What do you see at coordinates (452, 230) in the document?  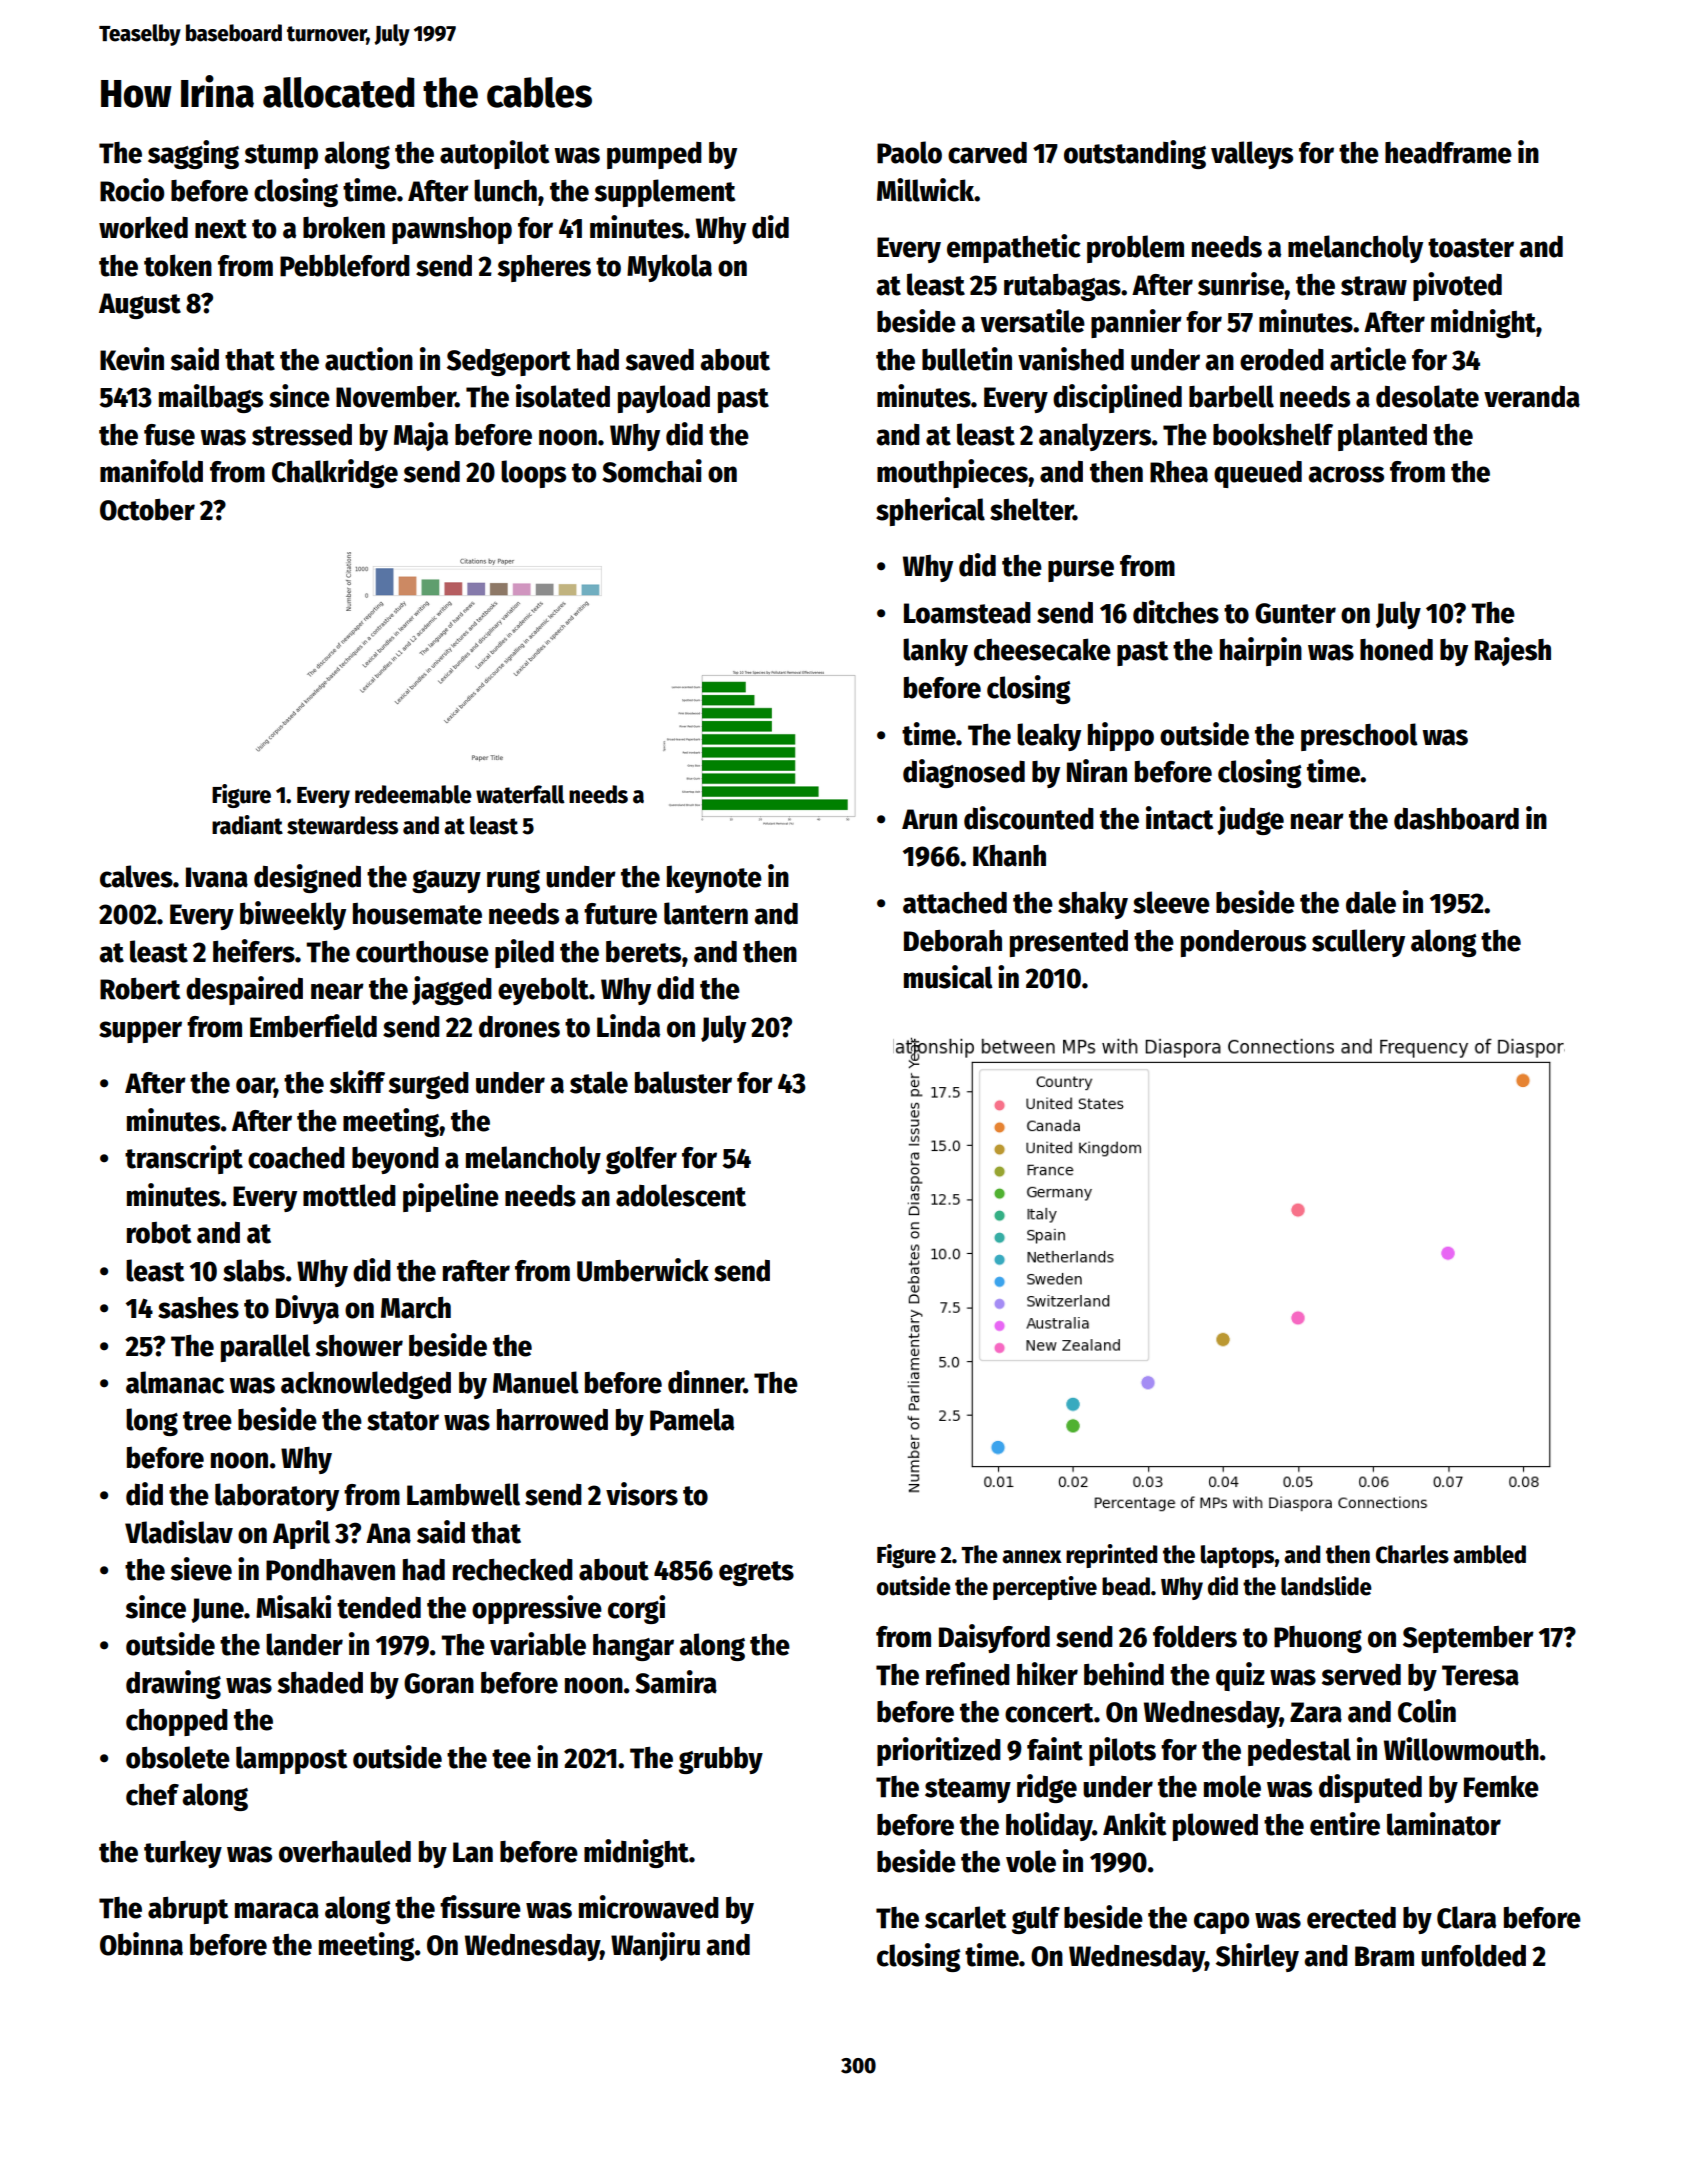 I see `pawnshop` at bounding box center [452, 230].
